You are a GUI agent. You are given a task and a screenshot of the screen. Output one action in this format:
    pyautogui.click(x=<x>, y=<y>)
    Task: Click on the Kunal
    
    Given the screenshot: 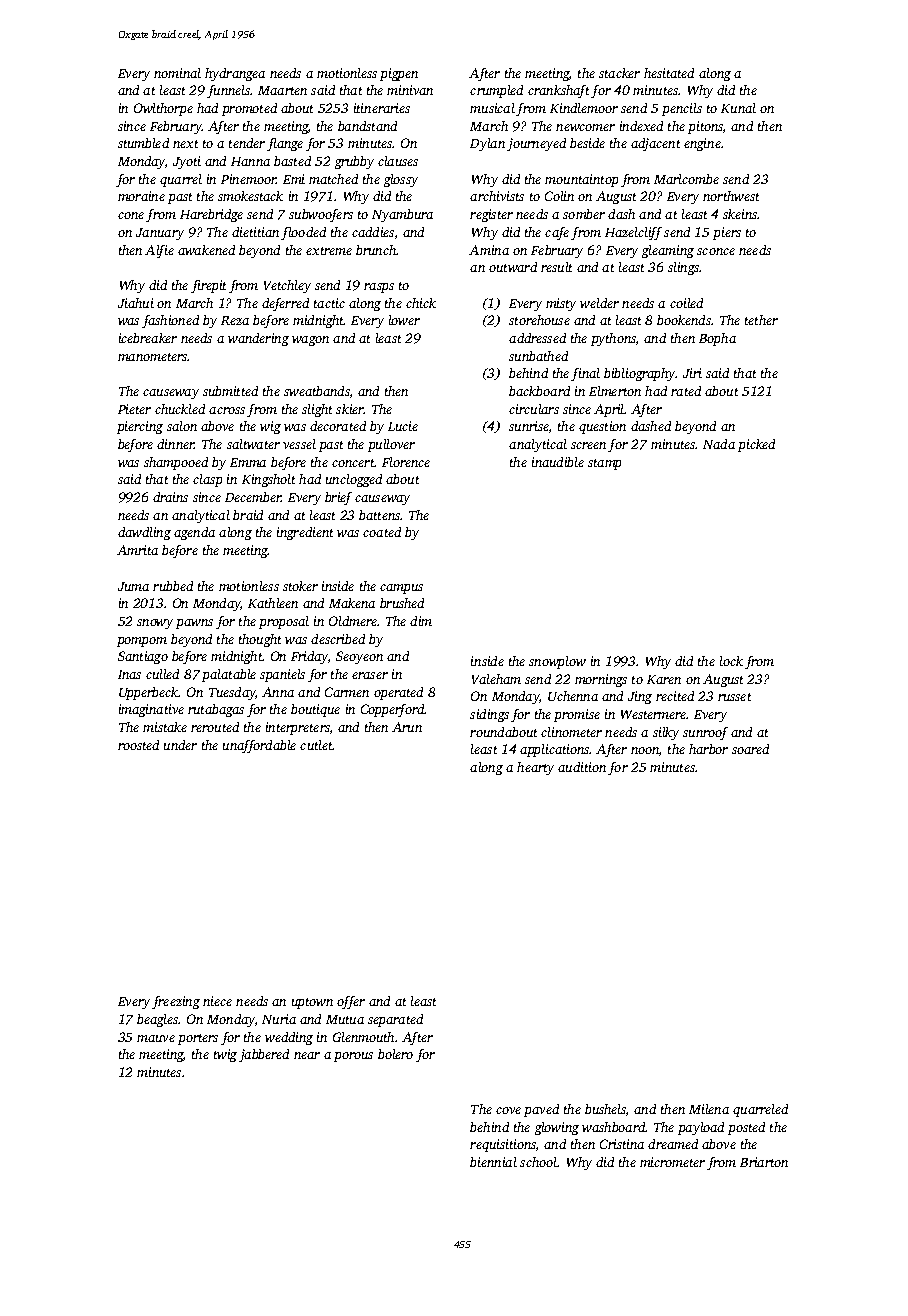 What is the action you would take?
    pyautogui.click(x=738, y=108)
